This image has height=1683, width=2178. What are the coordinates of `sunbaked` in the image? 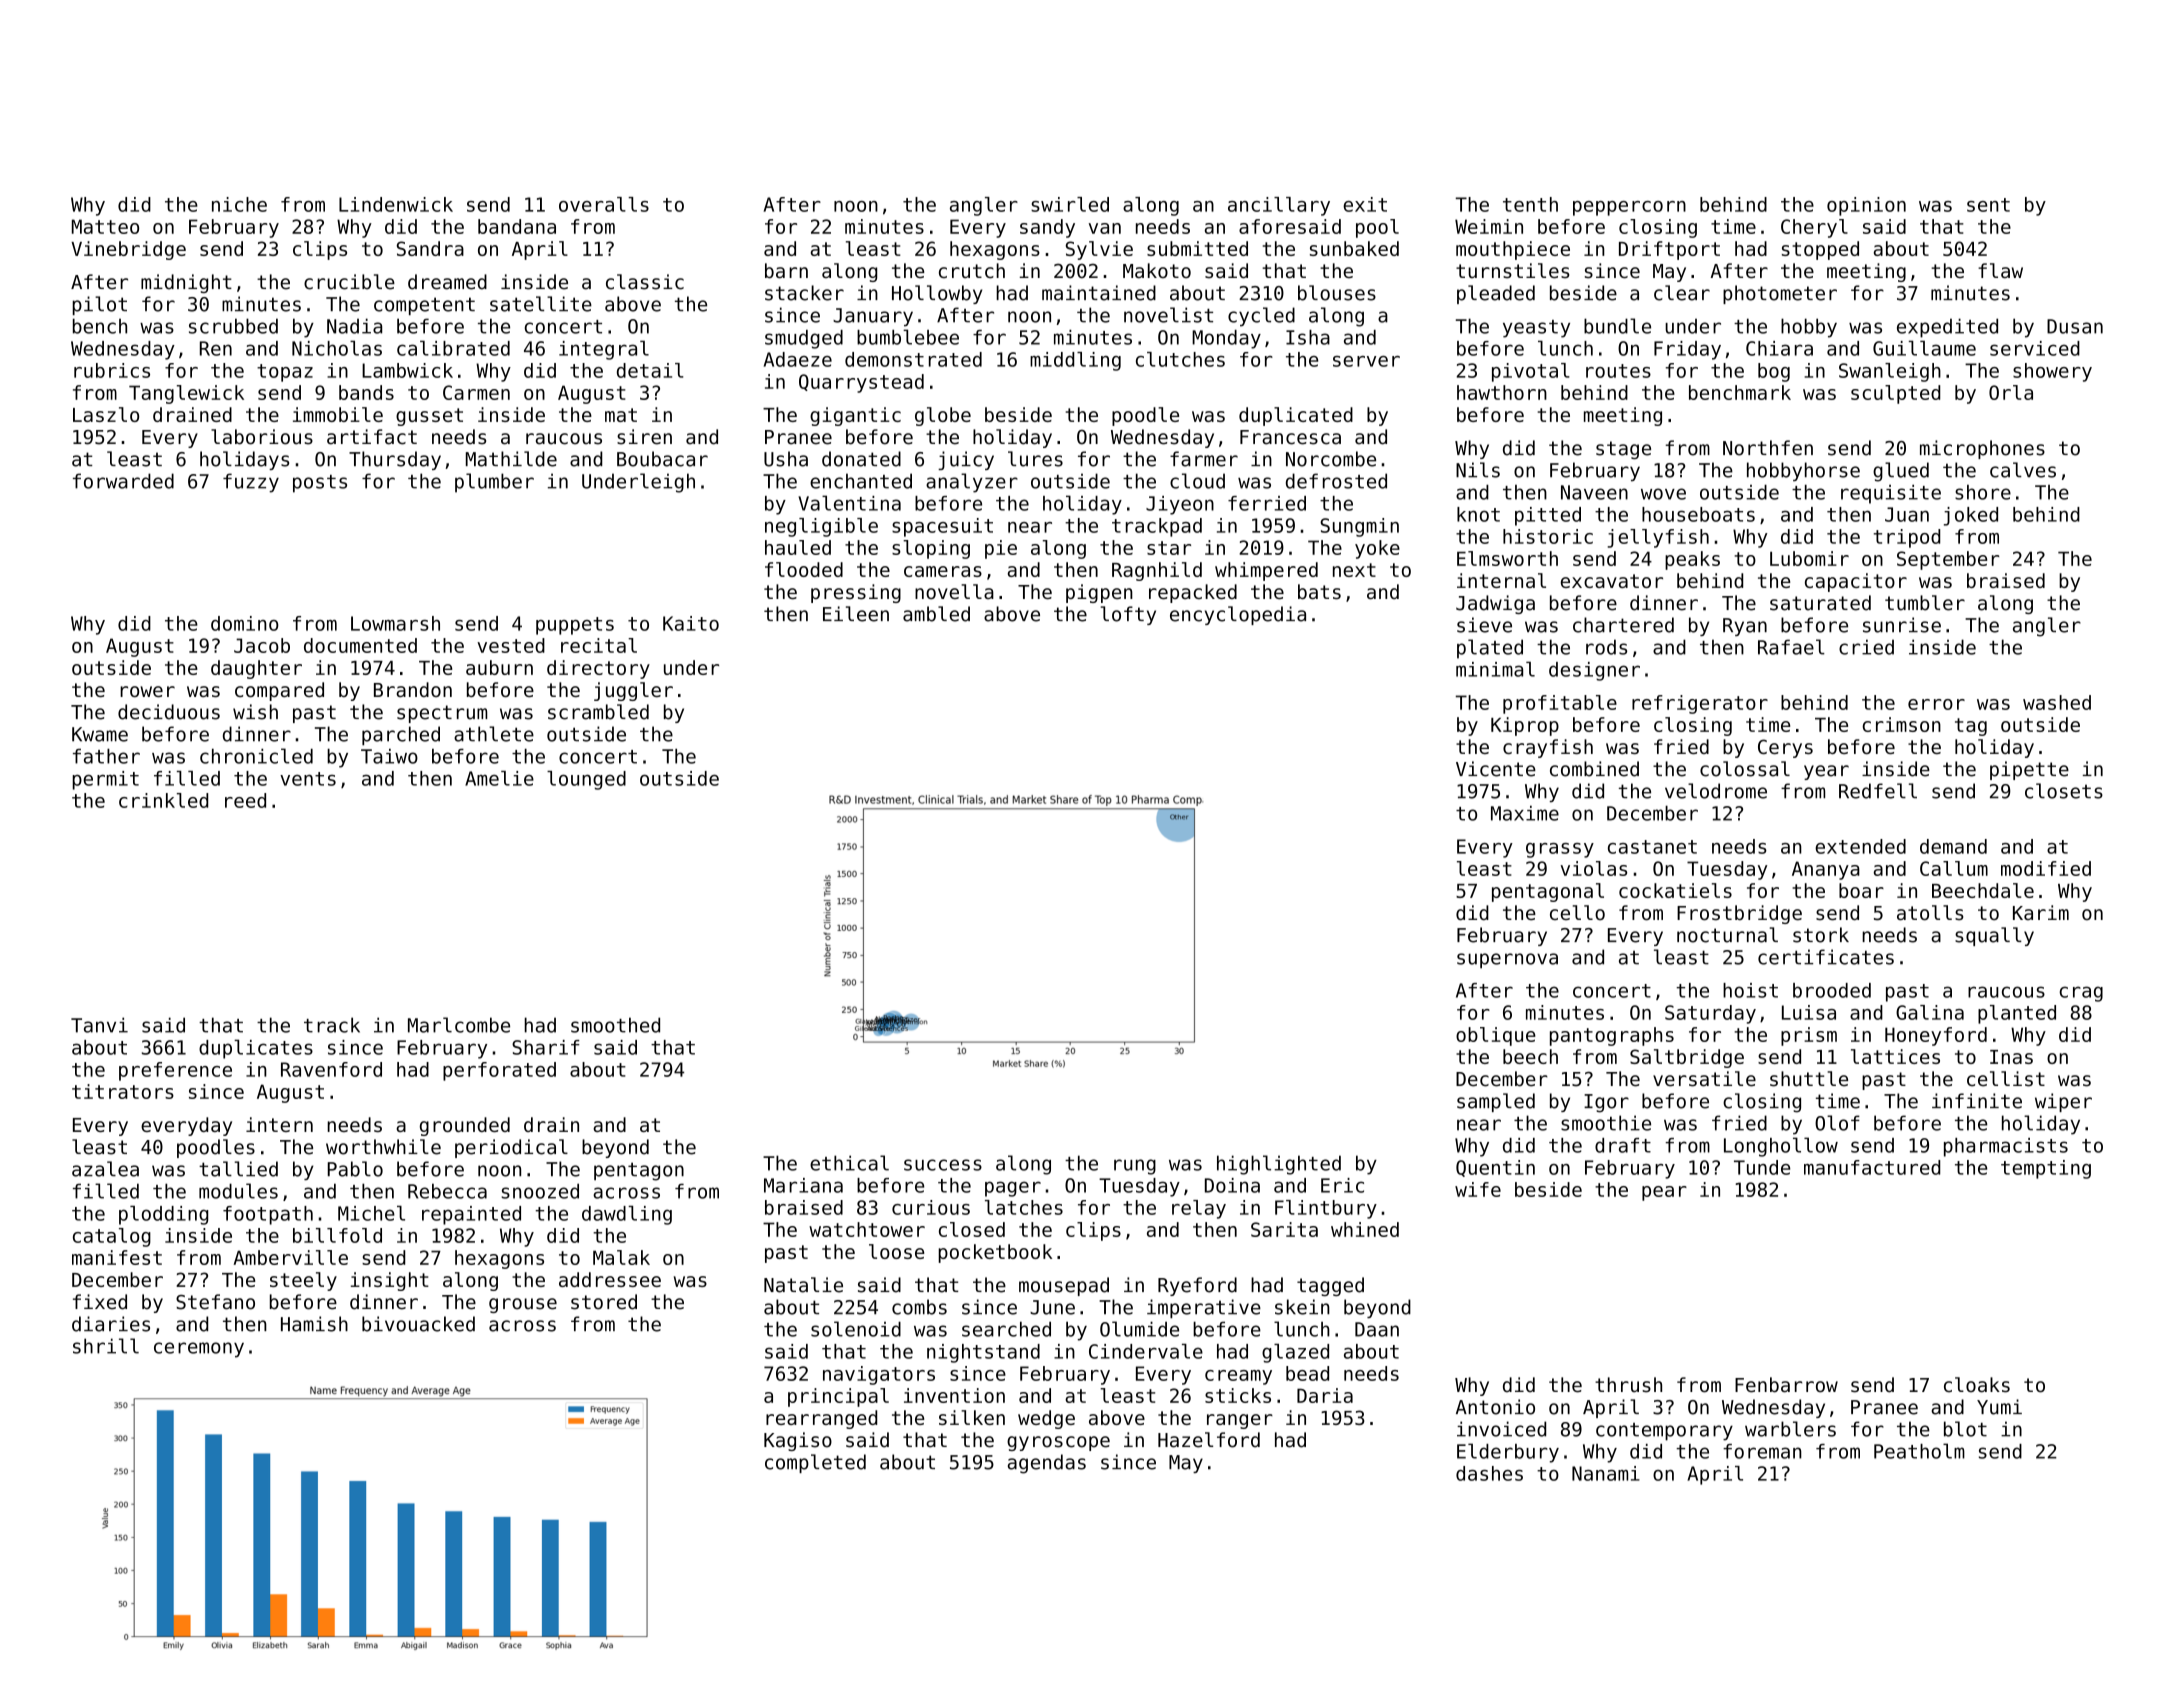 It's located at (1354, 248).
